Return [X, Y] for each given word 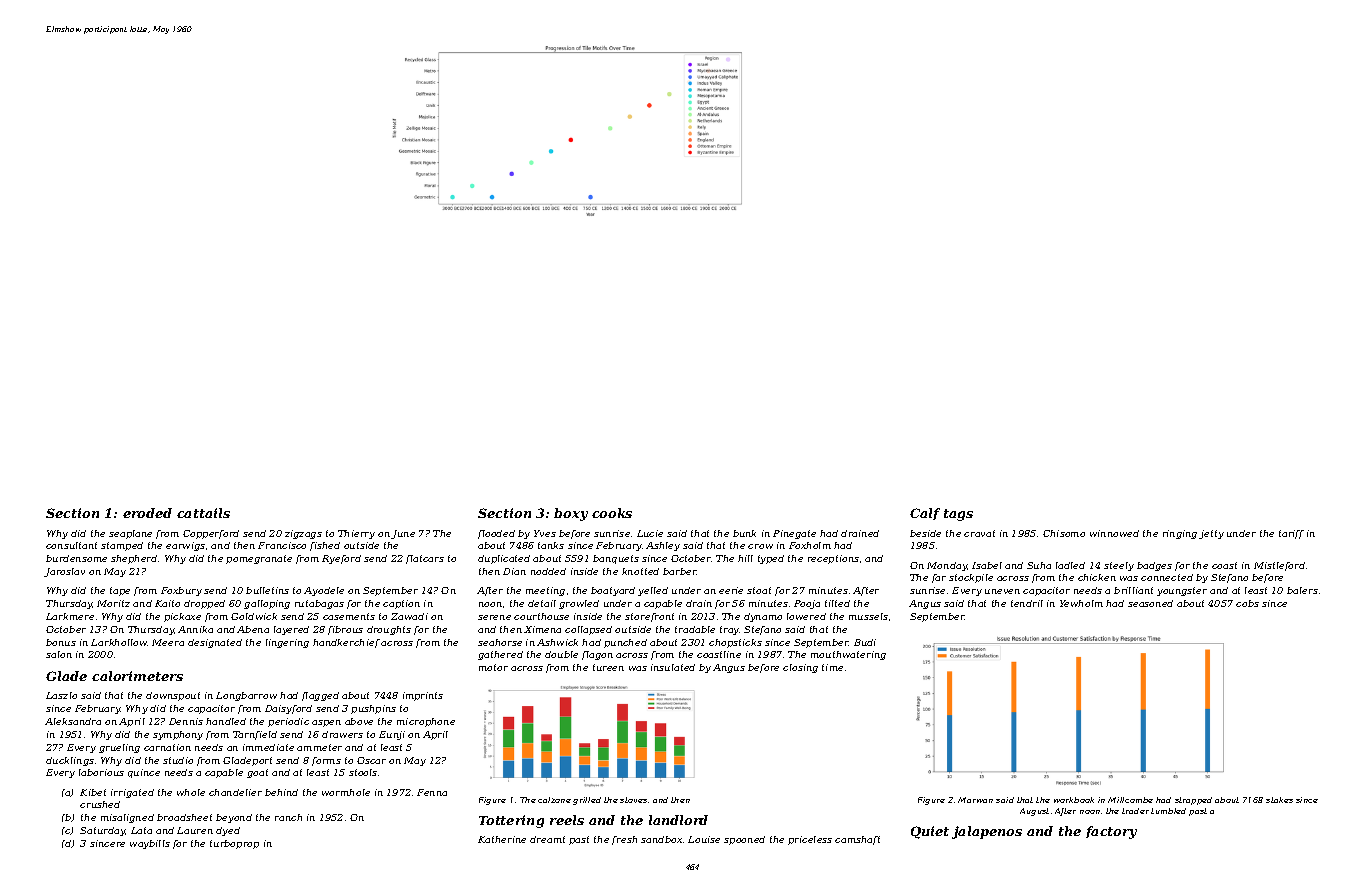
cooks [612, 513]
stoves [633, 800]
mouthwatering [848, 655]
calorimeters [137, 676]
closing [800, 668]
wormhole [346, 792]
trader [1135, 811]
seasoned [1150, 603]
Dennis [186, 721]
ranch [288, 817]
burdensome [76, 558]
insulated [673, 667]
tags [958, 515]
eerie [731, 590]
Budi [865, 642]
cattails [203, 513]
